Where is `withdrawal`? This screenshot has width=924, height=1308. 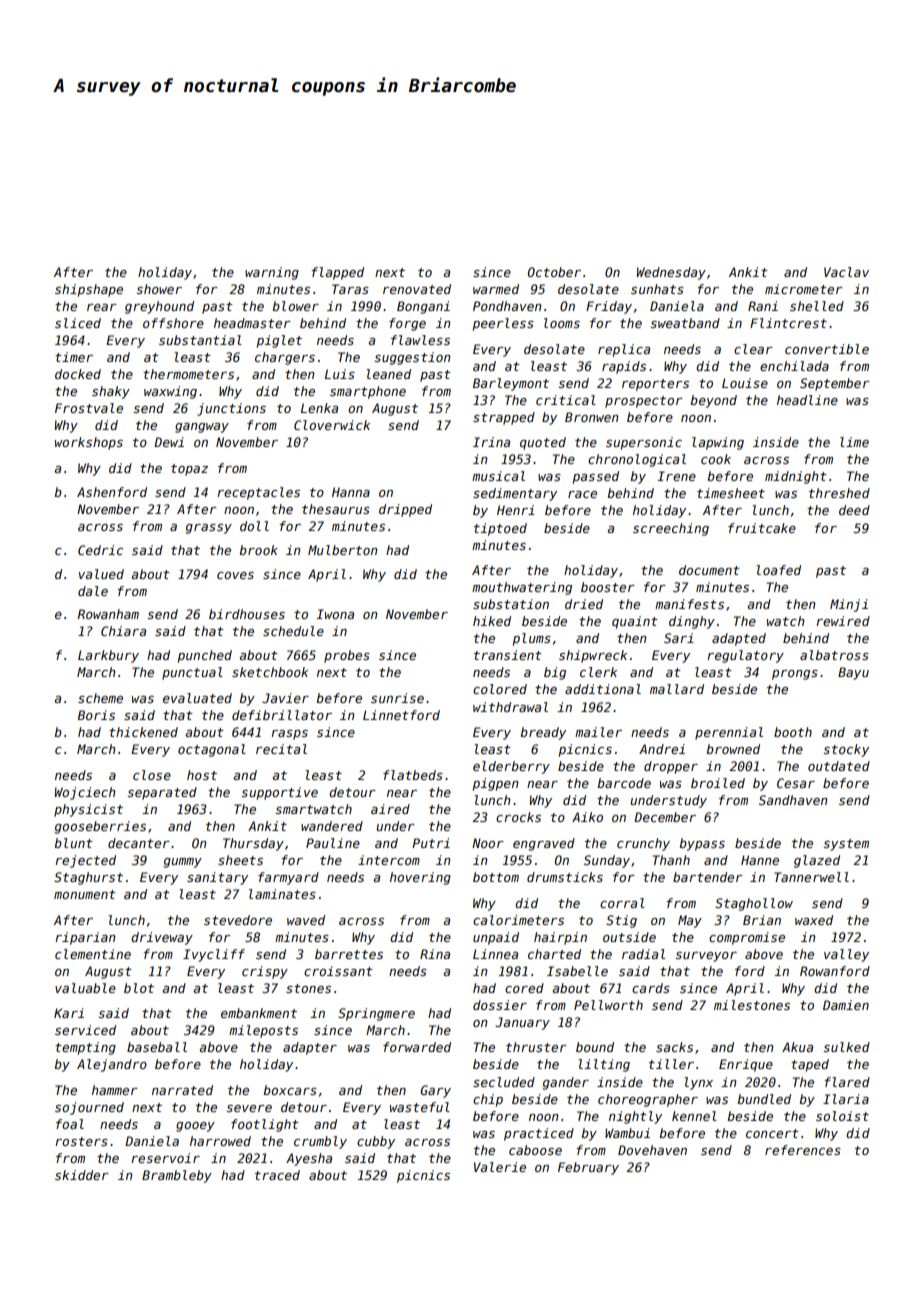
withdrawal is located at coordinates (510, 707).
